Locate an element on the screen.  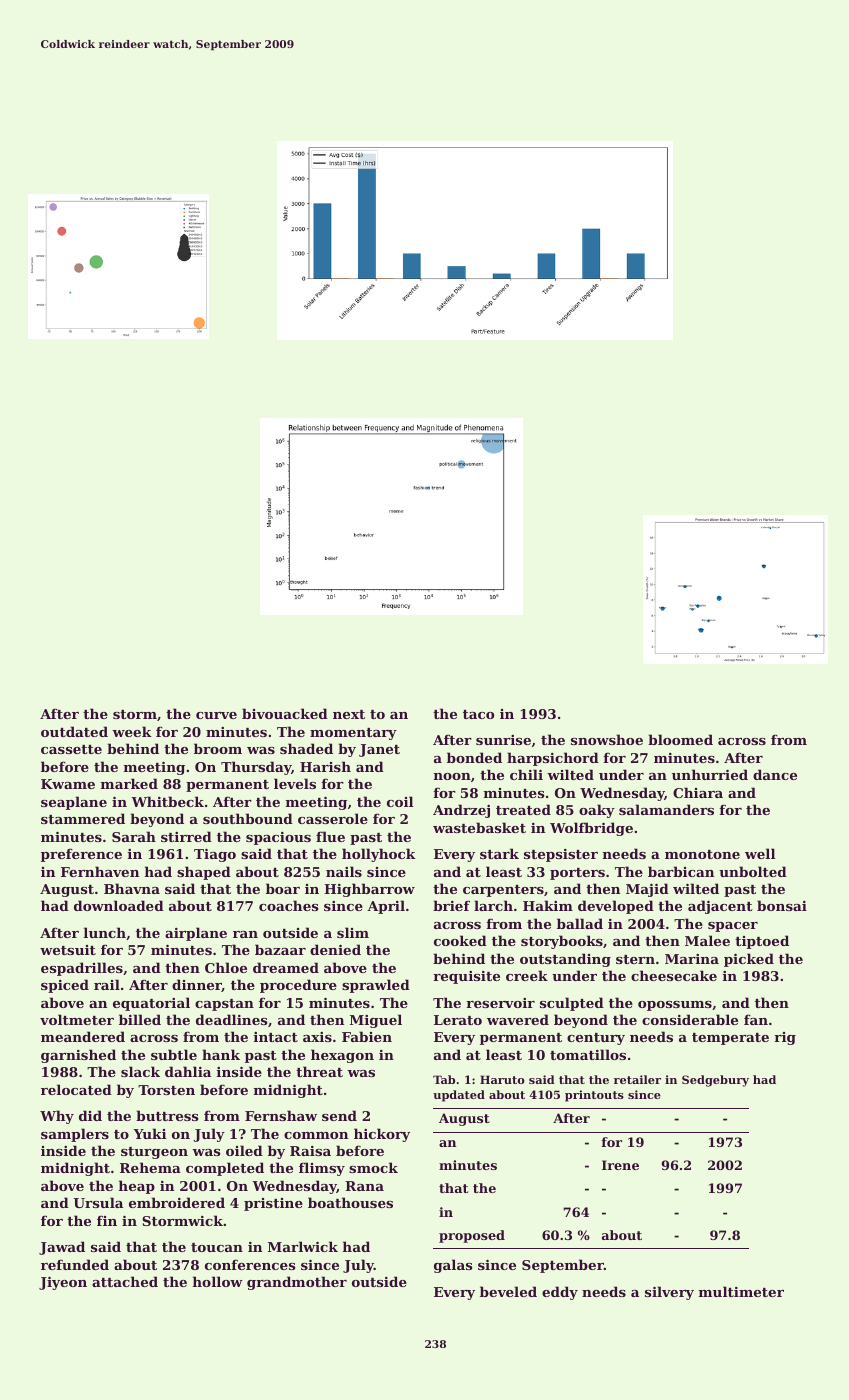
stirred is located at coordinates (186, 836).
